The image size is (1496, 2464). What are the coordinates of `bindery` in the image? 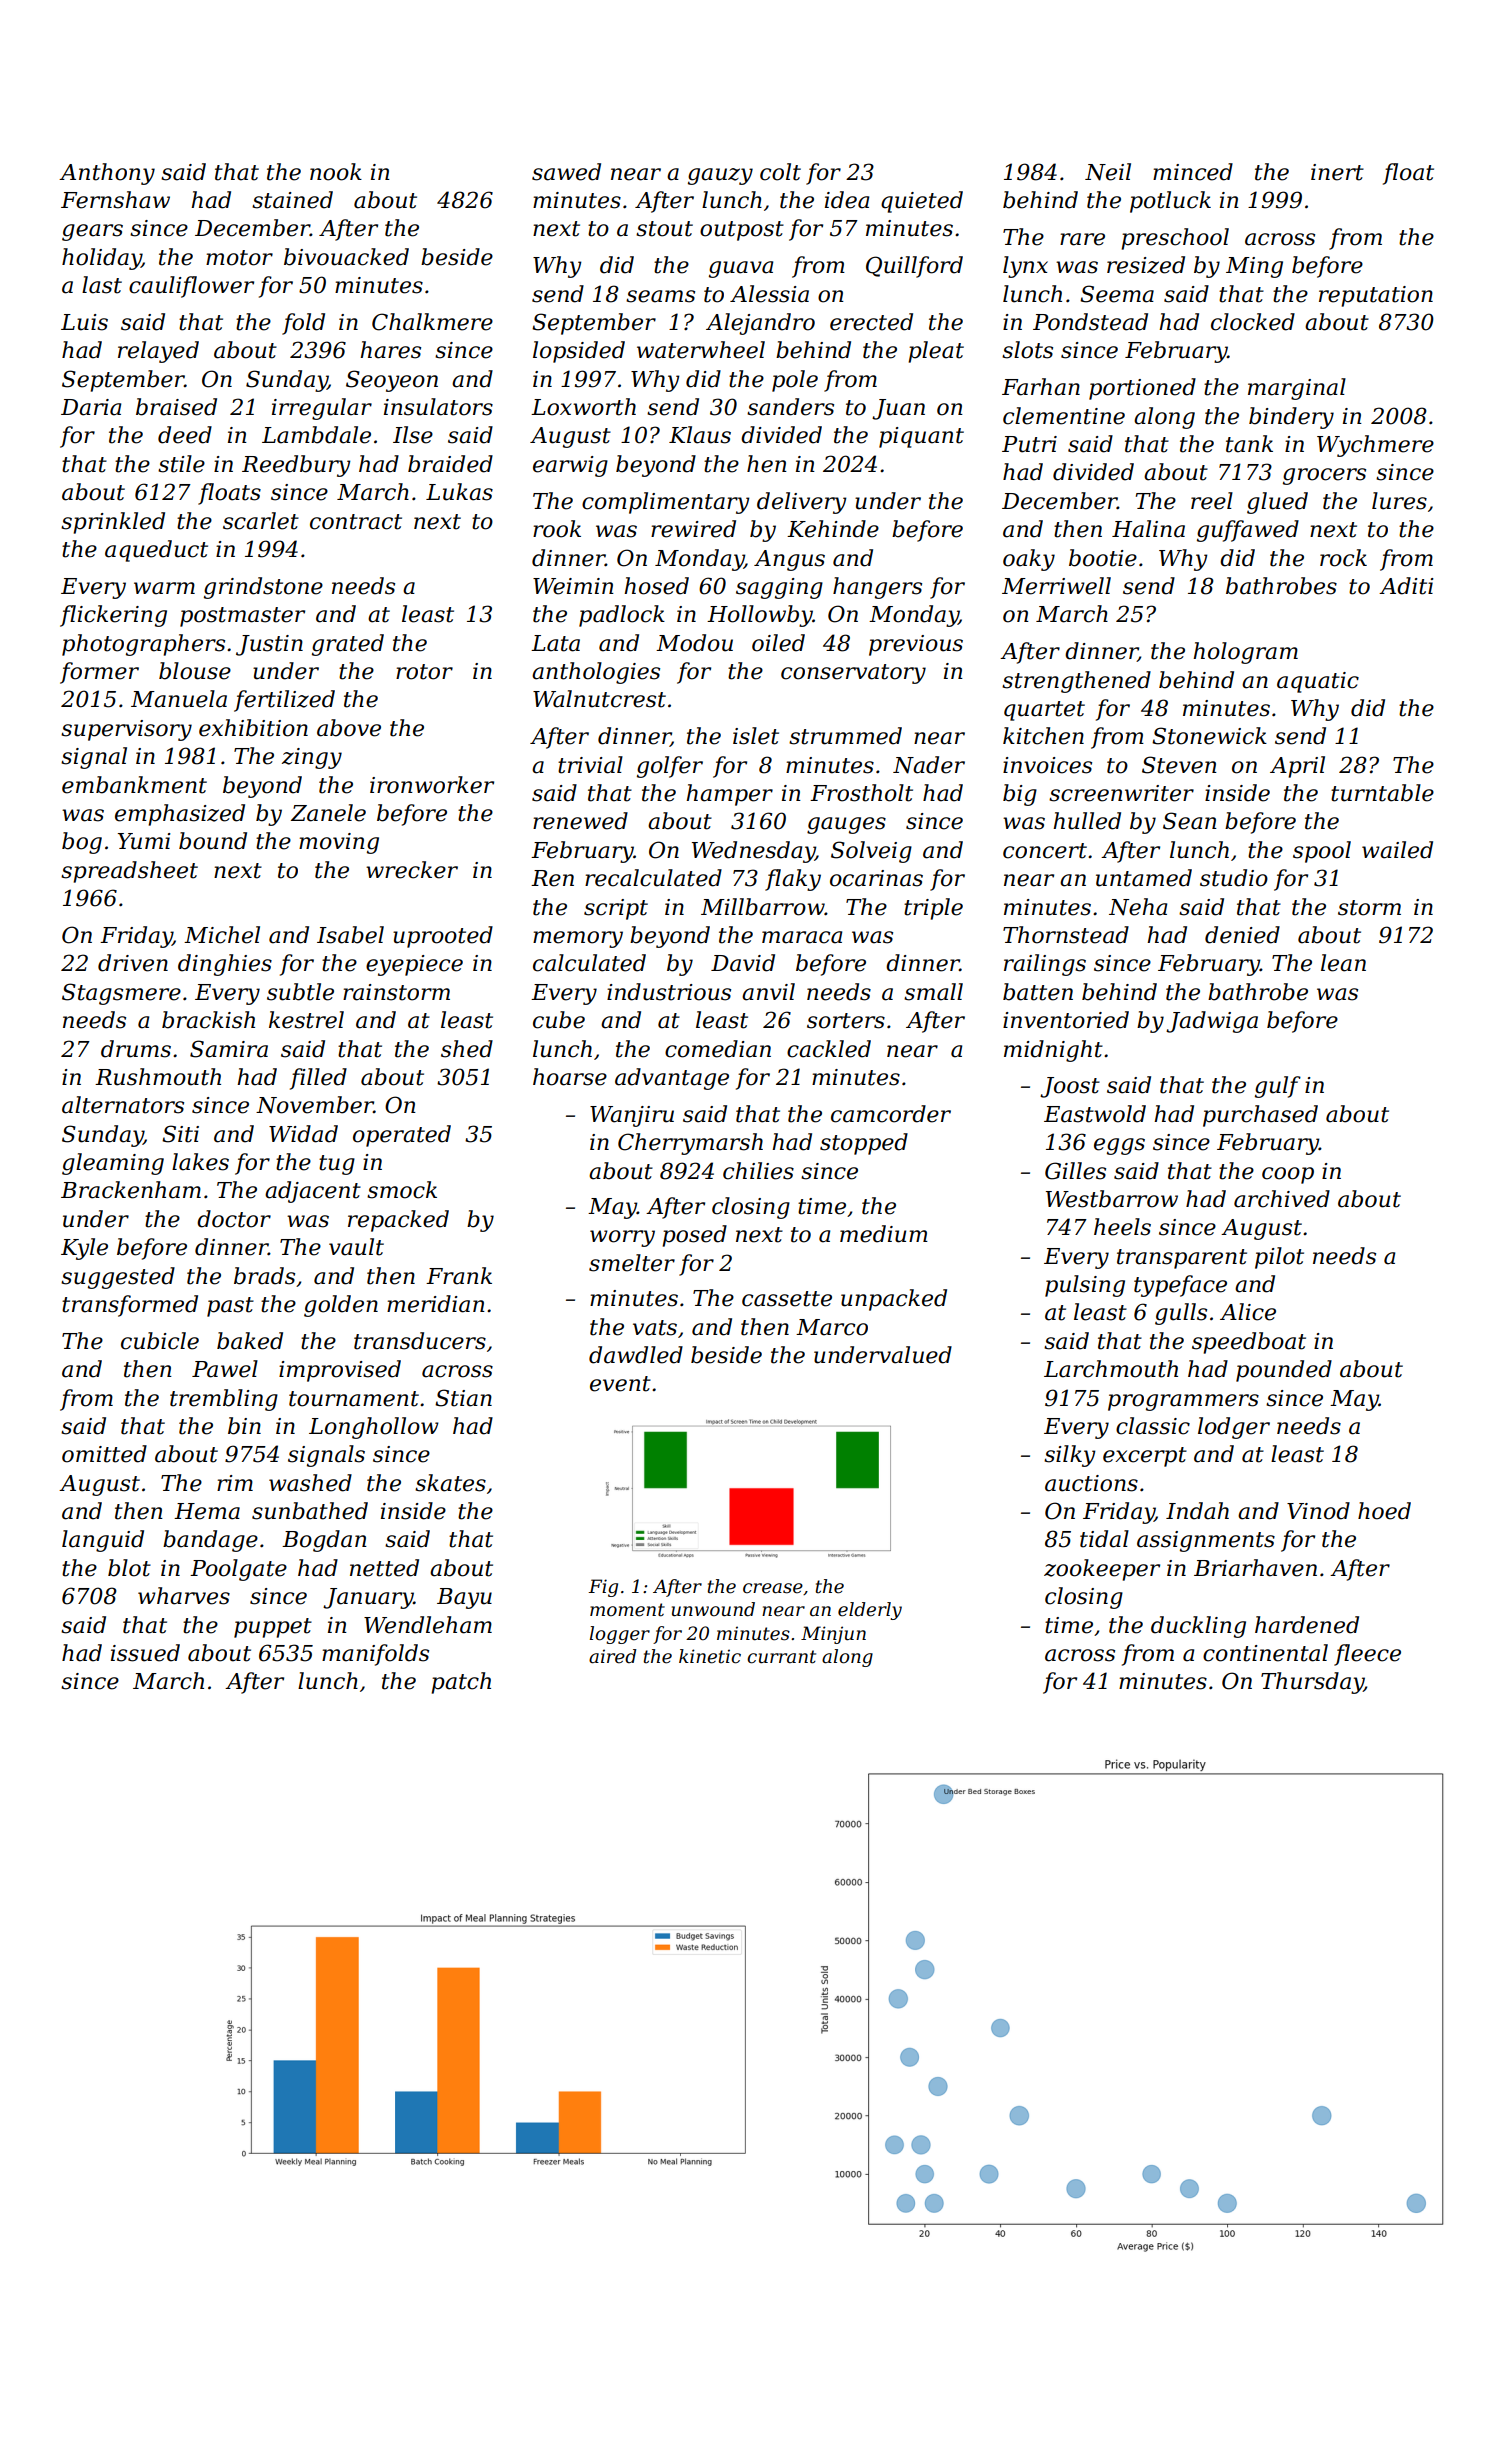 It's located at (1291, 418).
